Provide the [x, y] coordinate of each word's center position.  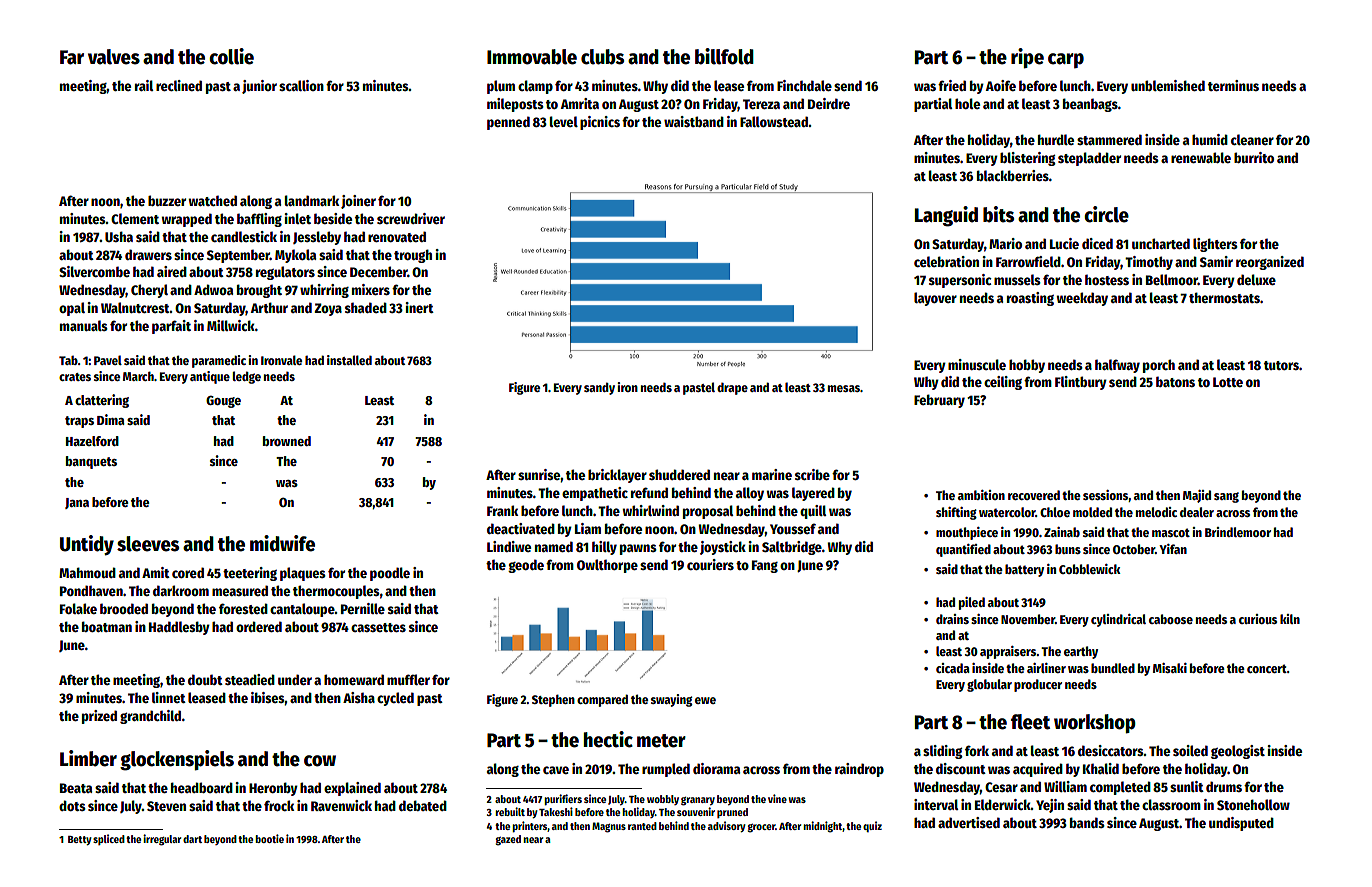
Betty [80, 840]
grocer [761, 828]
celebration [946, 261]
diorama [716, 768]
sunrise [539, 474]
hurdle [1056, 139]
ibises [268, 697]
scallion [301, 85]
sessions [1106, 496]
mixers [371, 289]
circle [1106, 214]
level [564, 121]
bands [1087, 822]
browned [287, 441]
